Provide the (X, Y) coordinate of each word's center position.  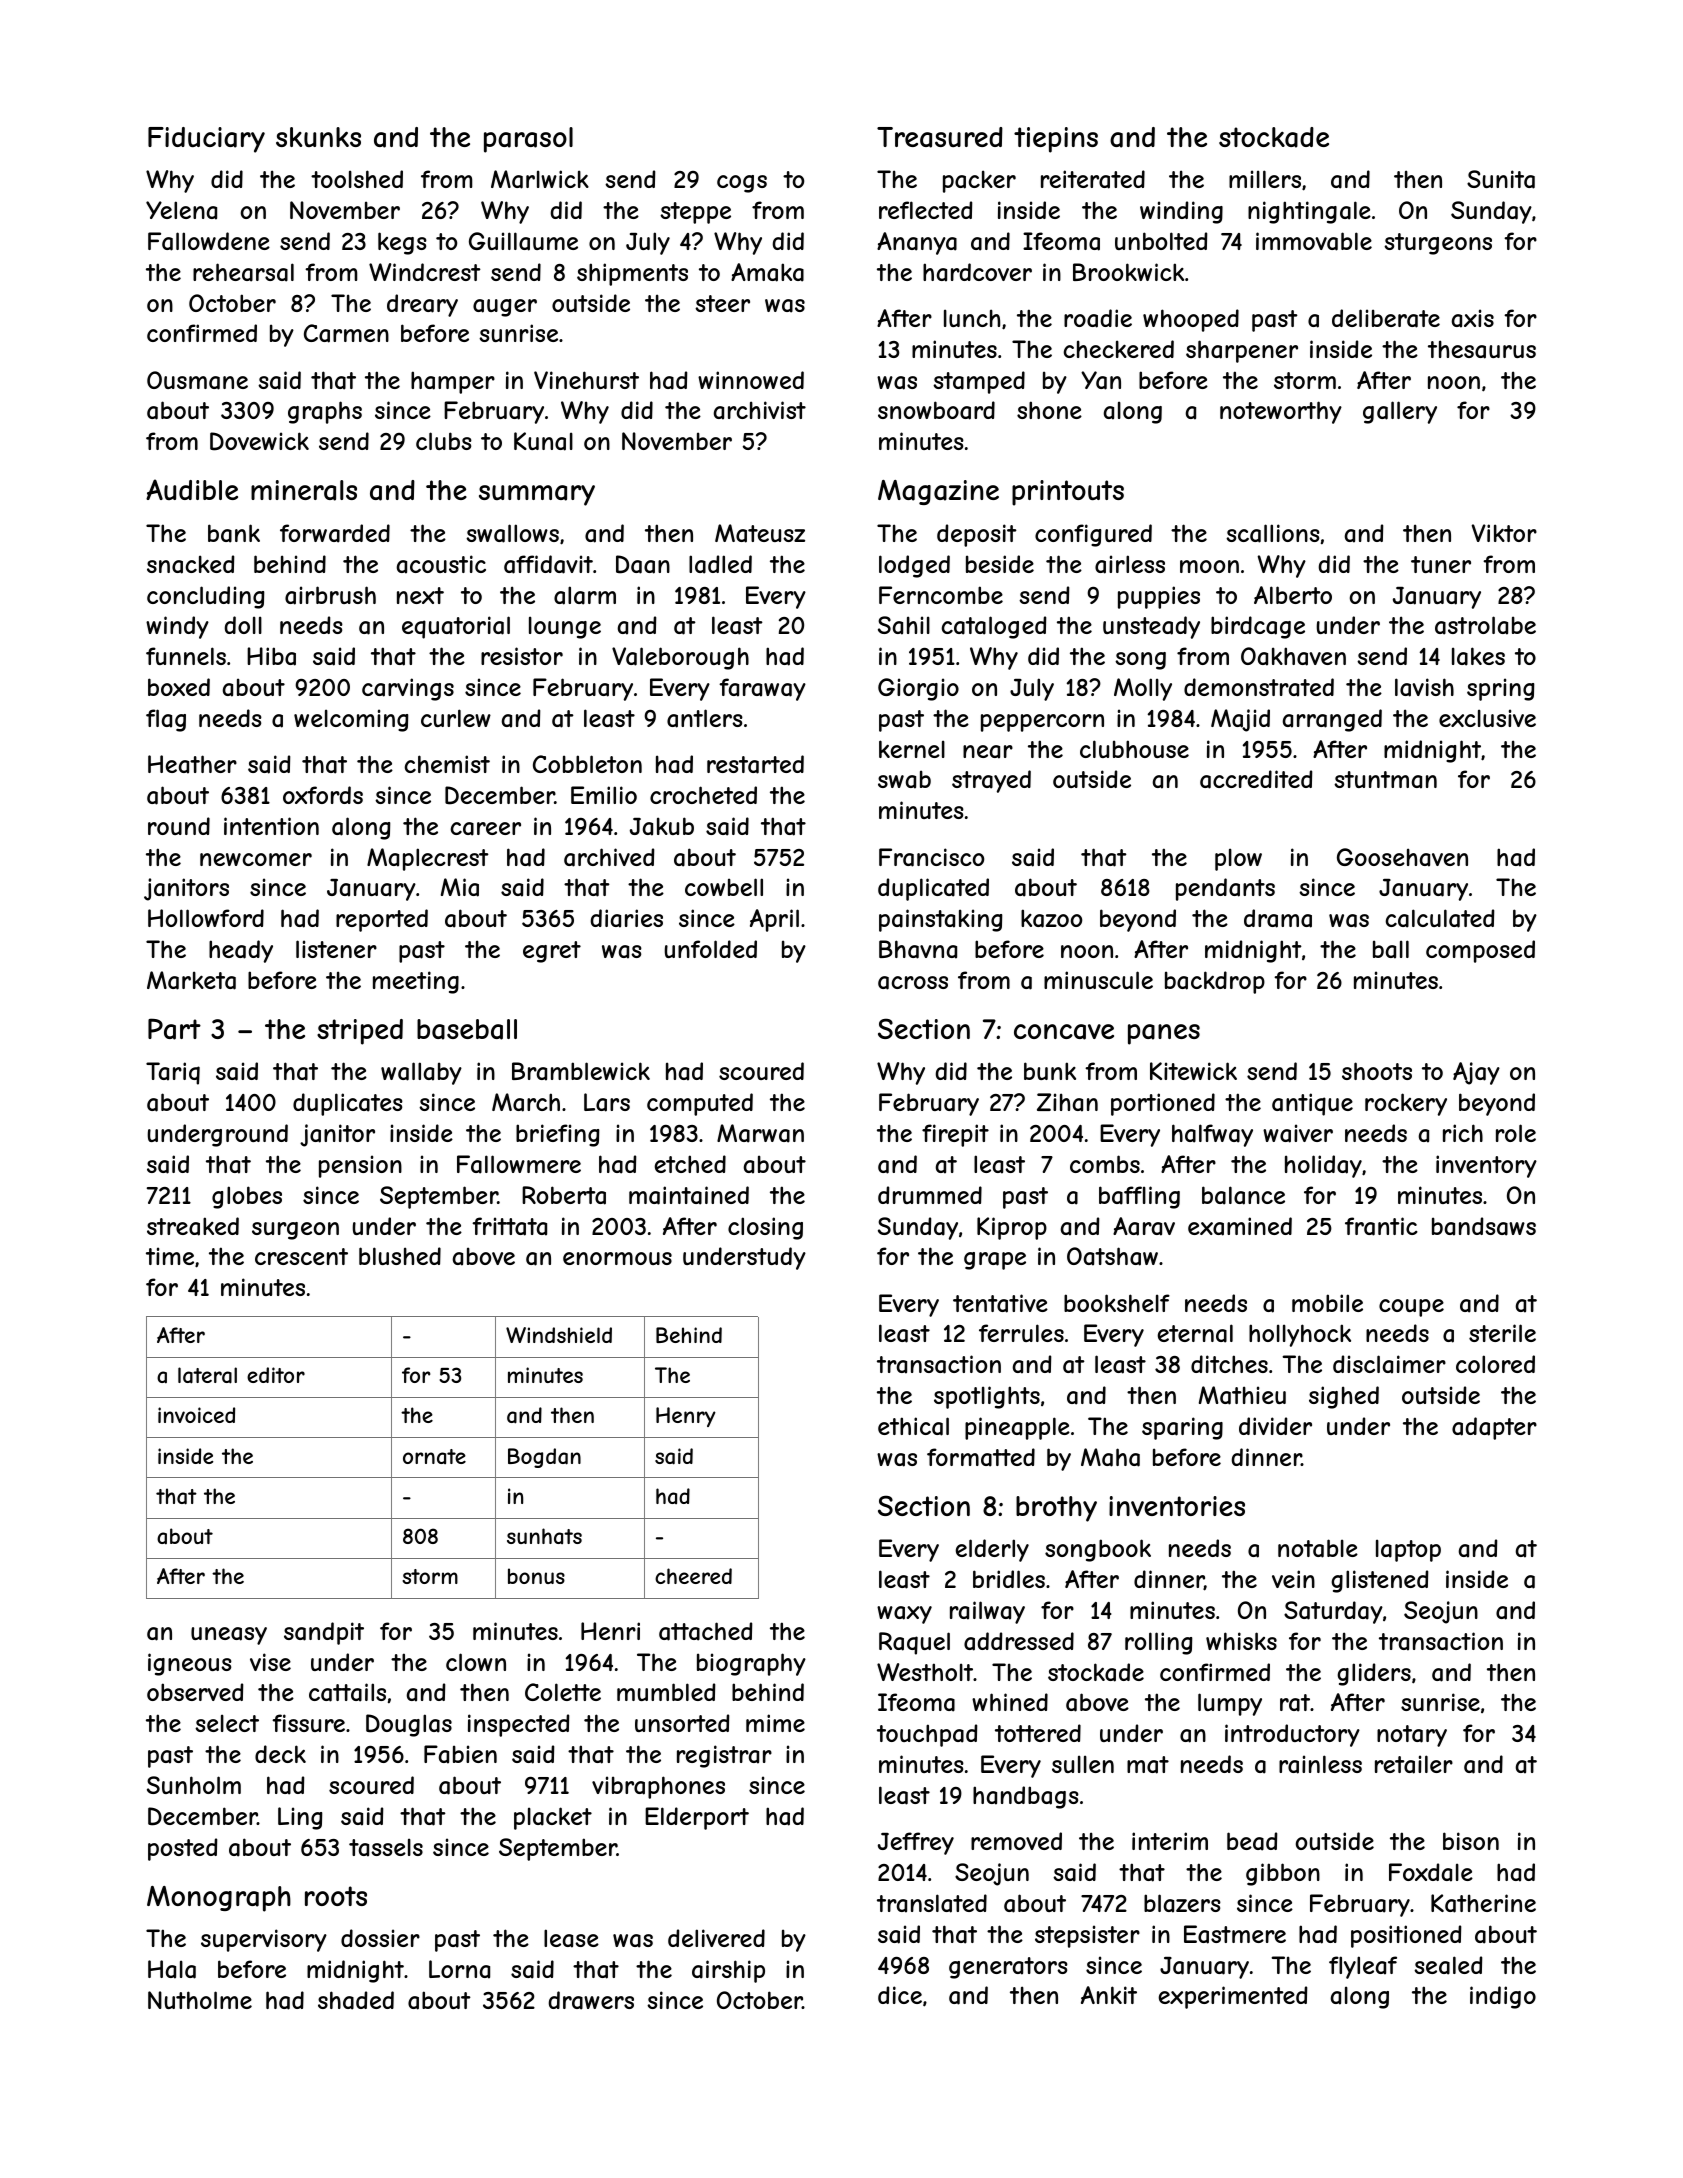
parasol (528, 140)
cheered (693, 1576)
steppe (695, 213)
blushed (400, 1256)
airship (728, 1971)
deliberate (1386, 318)
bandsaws (1484, 1226)
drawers (591, 2000)
